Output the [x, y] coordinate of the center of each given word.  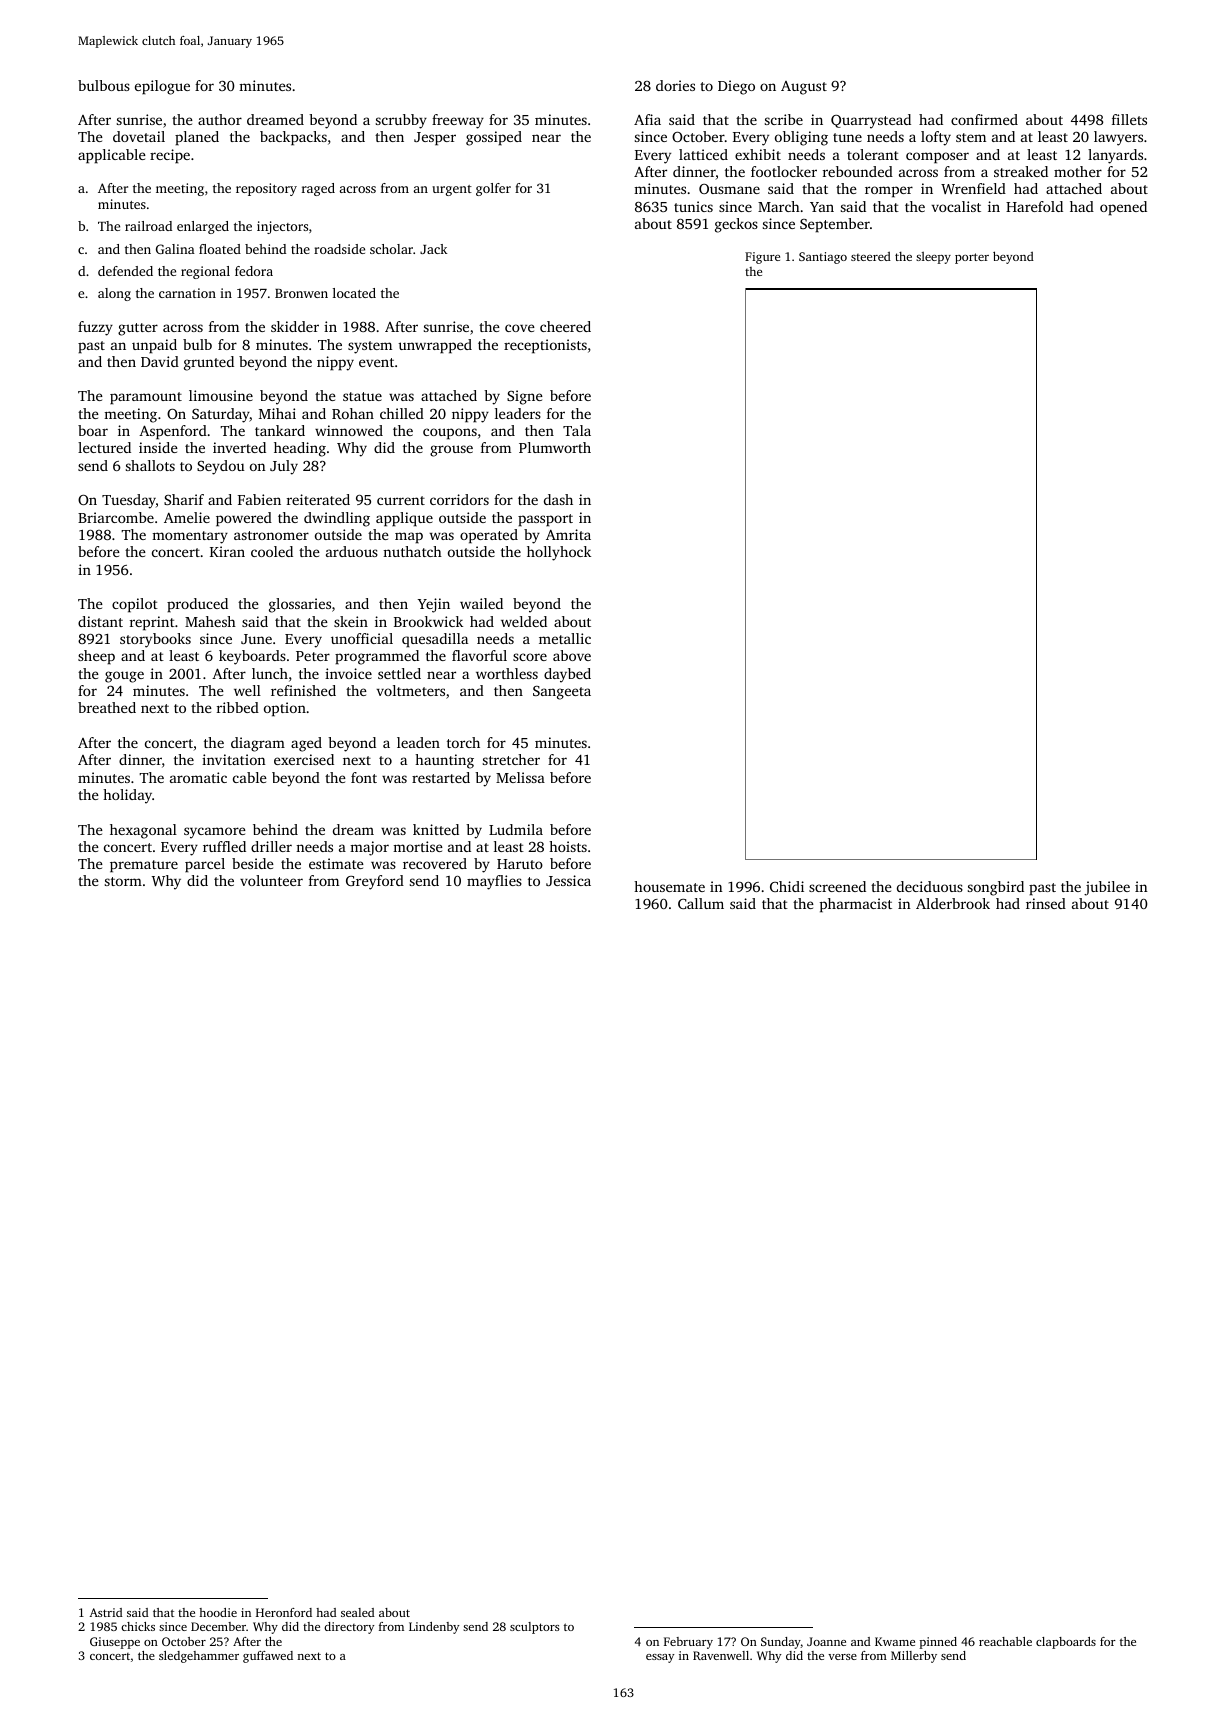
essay [660, 1658]
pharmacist [856, 905]
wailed [481, 603]
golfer [493, 189]
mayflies [494, 882]
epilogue [162, 87]
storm [123, 881]
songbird [996, 888]
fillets [1129, 119]
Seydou [221, 467]
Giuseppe [115, 1643]
